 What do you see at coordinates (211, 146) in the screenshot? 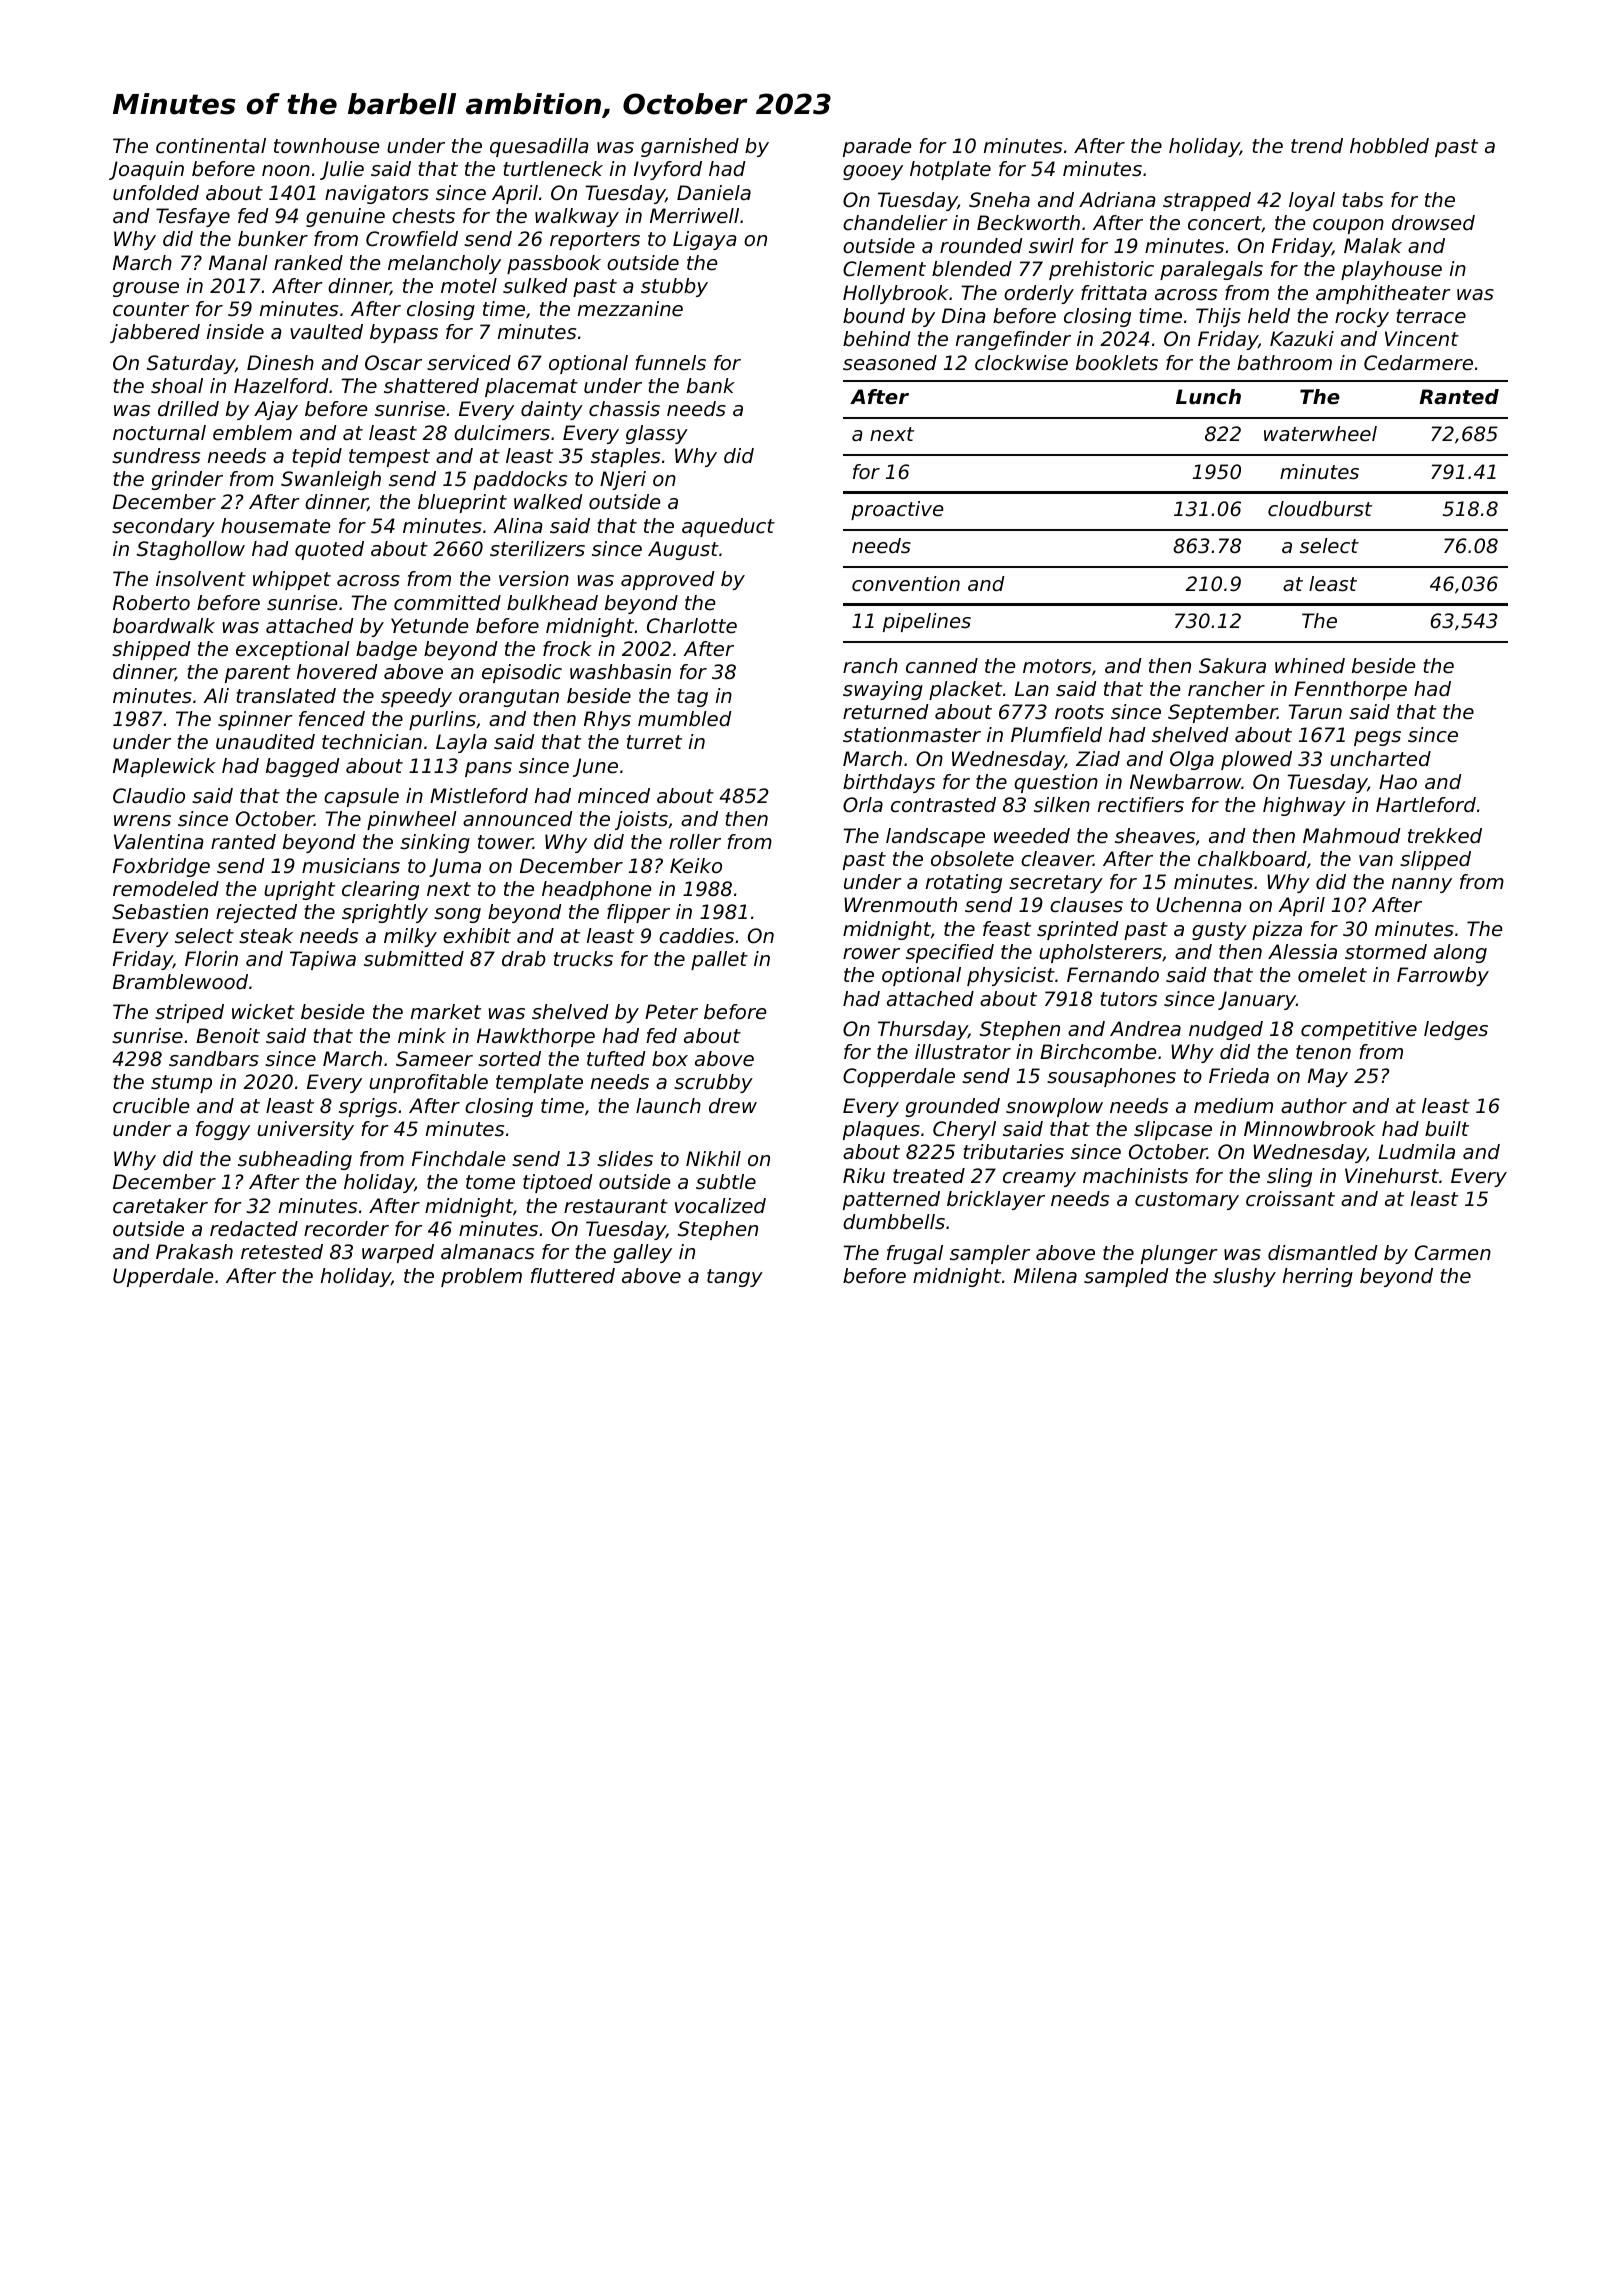
I see `continental` at bounding box center [211, 146].
